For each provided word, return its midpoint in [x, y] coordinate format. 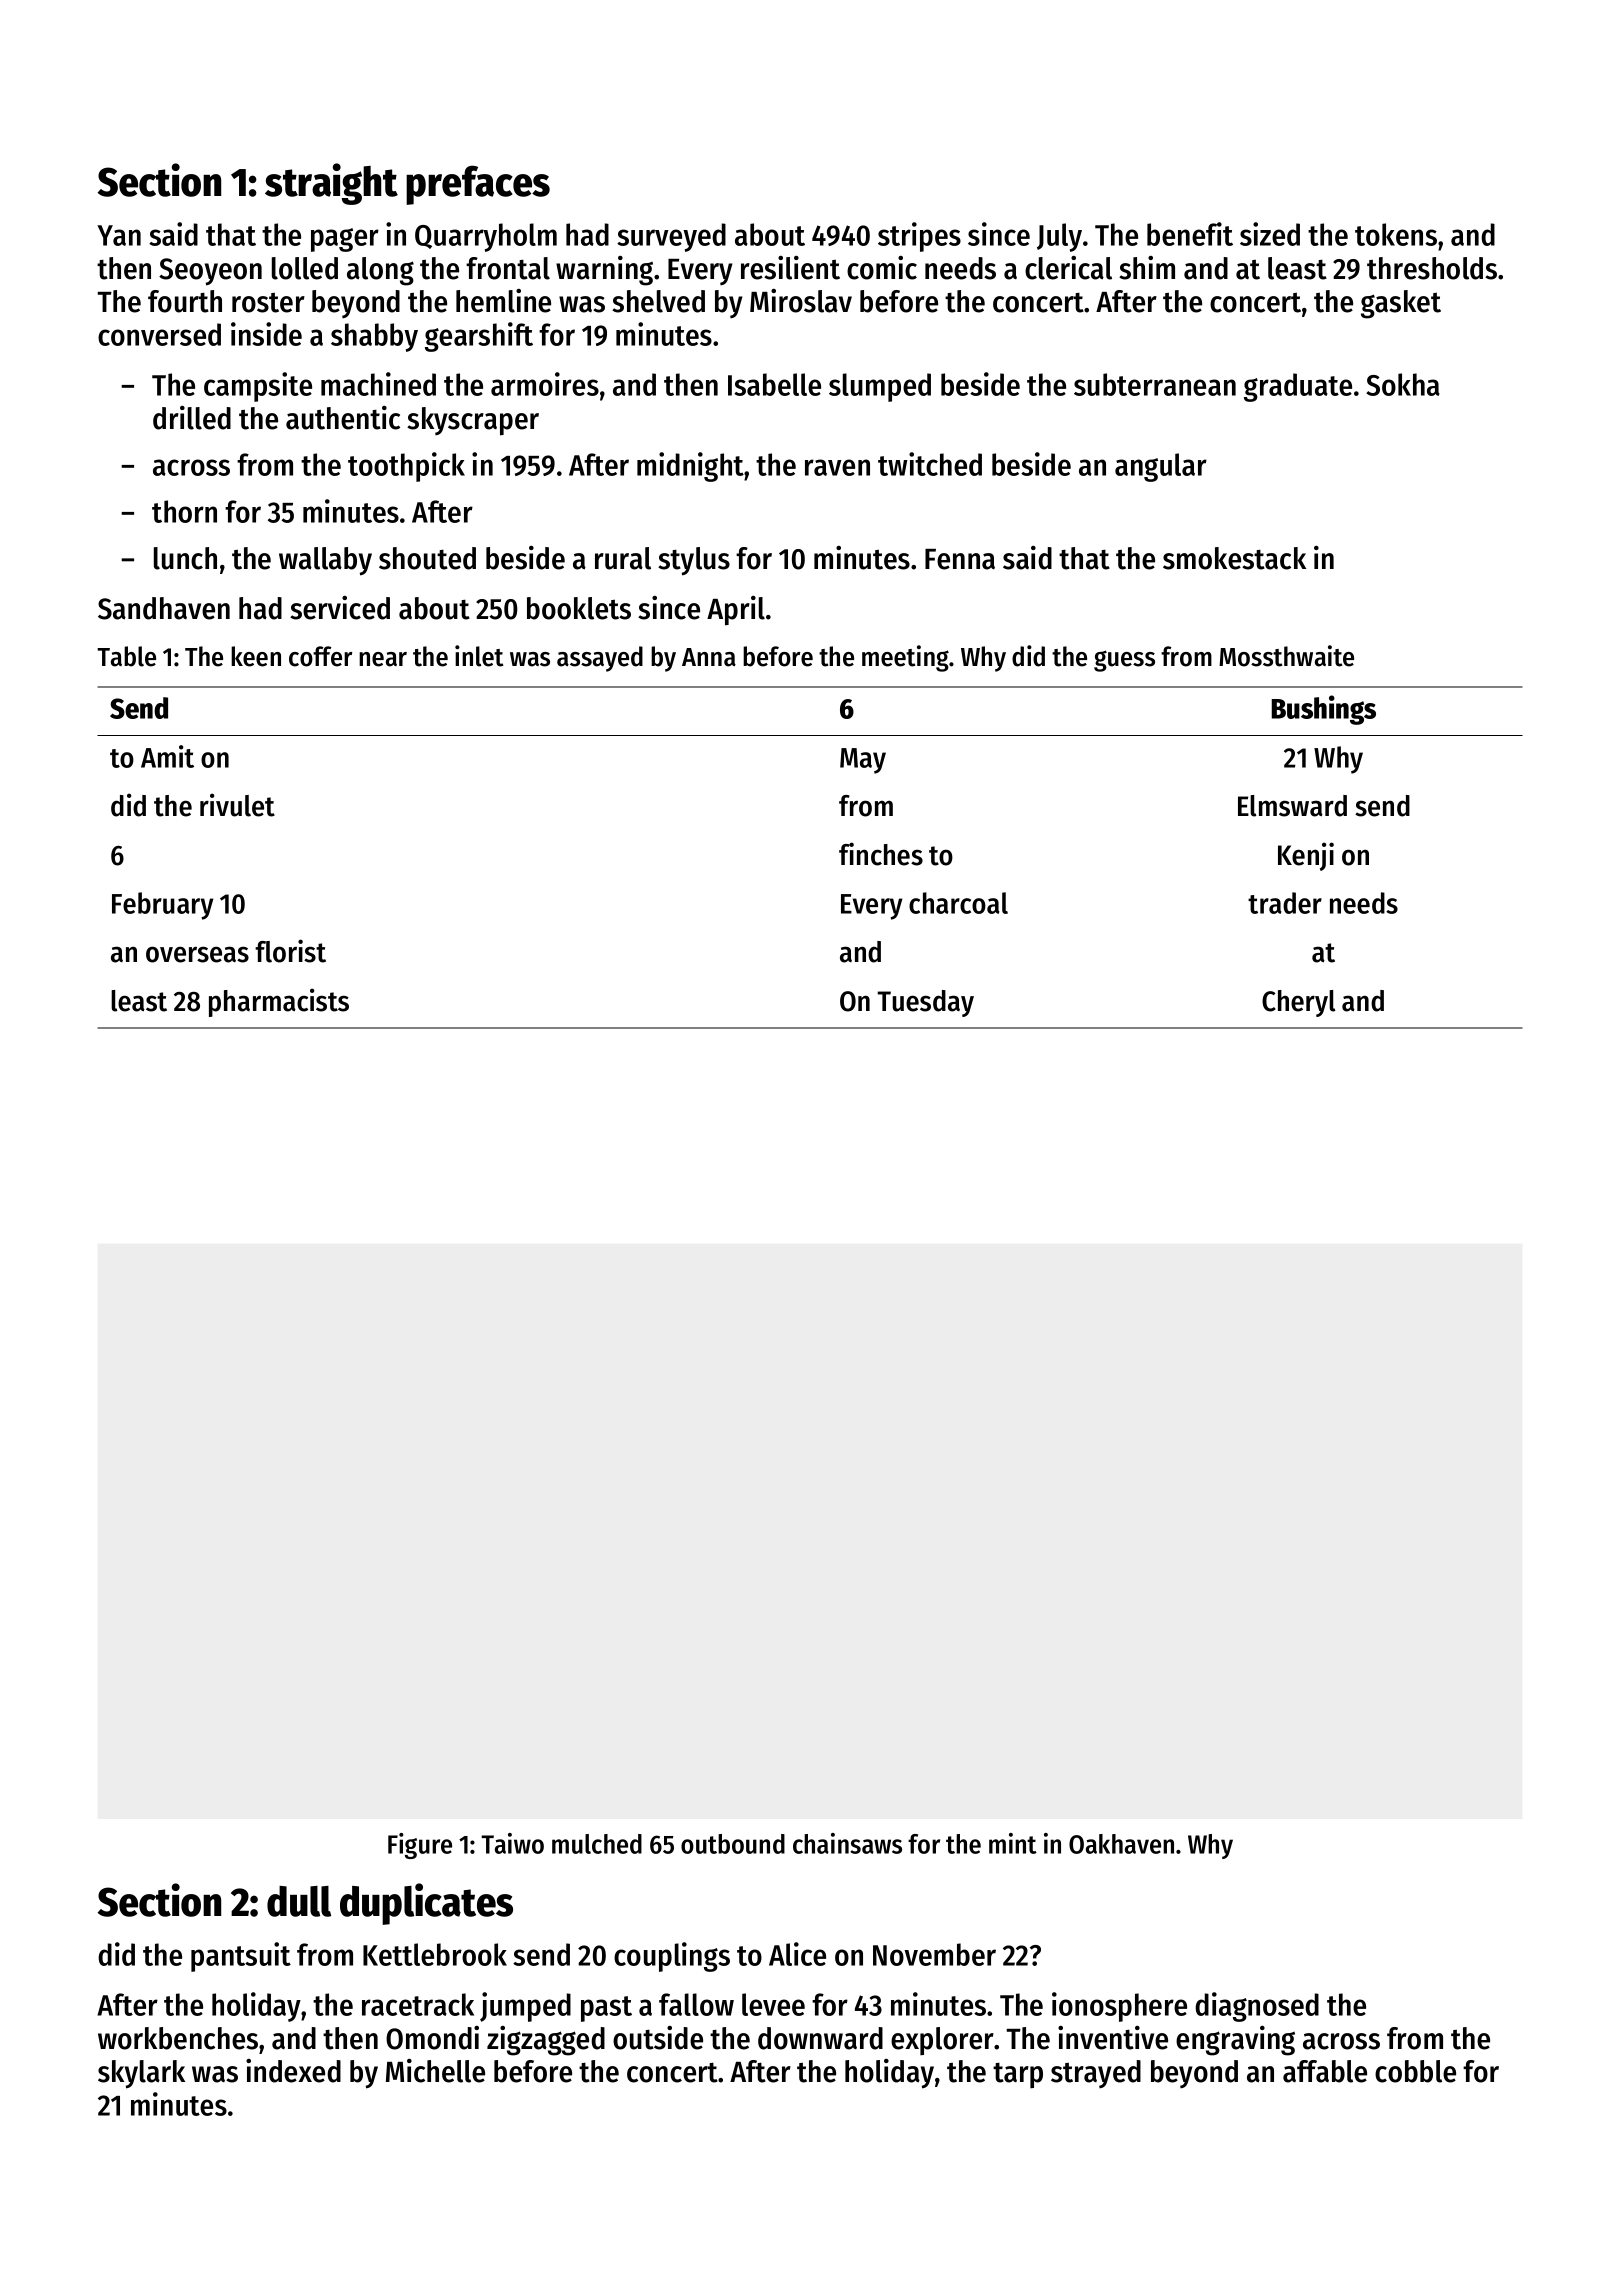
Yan [119, 235]
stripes [919, 237]
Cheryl [1299, 1003]
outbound [733, 1844]
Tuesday [925, 1003]
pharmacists [279, 1002]
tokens [1396, 234]
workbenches [178, 2038]
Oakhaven [1121, 1844]
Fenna [960, 559]
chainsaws [847, 1843]
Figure [420, 1846]
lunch [185, 558]
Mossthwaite [1286, 656]
